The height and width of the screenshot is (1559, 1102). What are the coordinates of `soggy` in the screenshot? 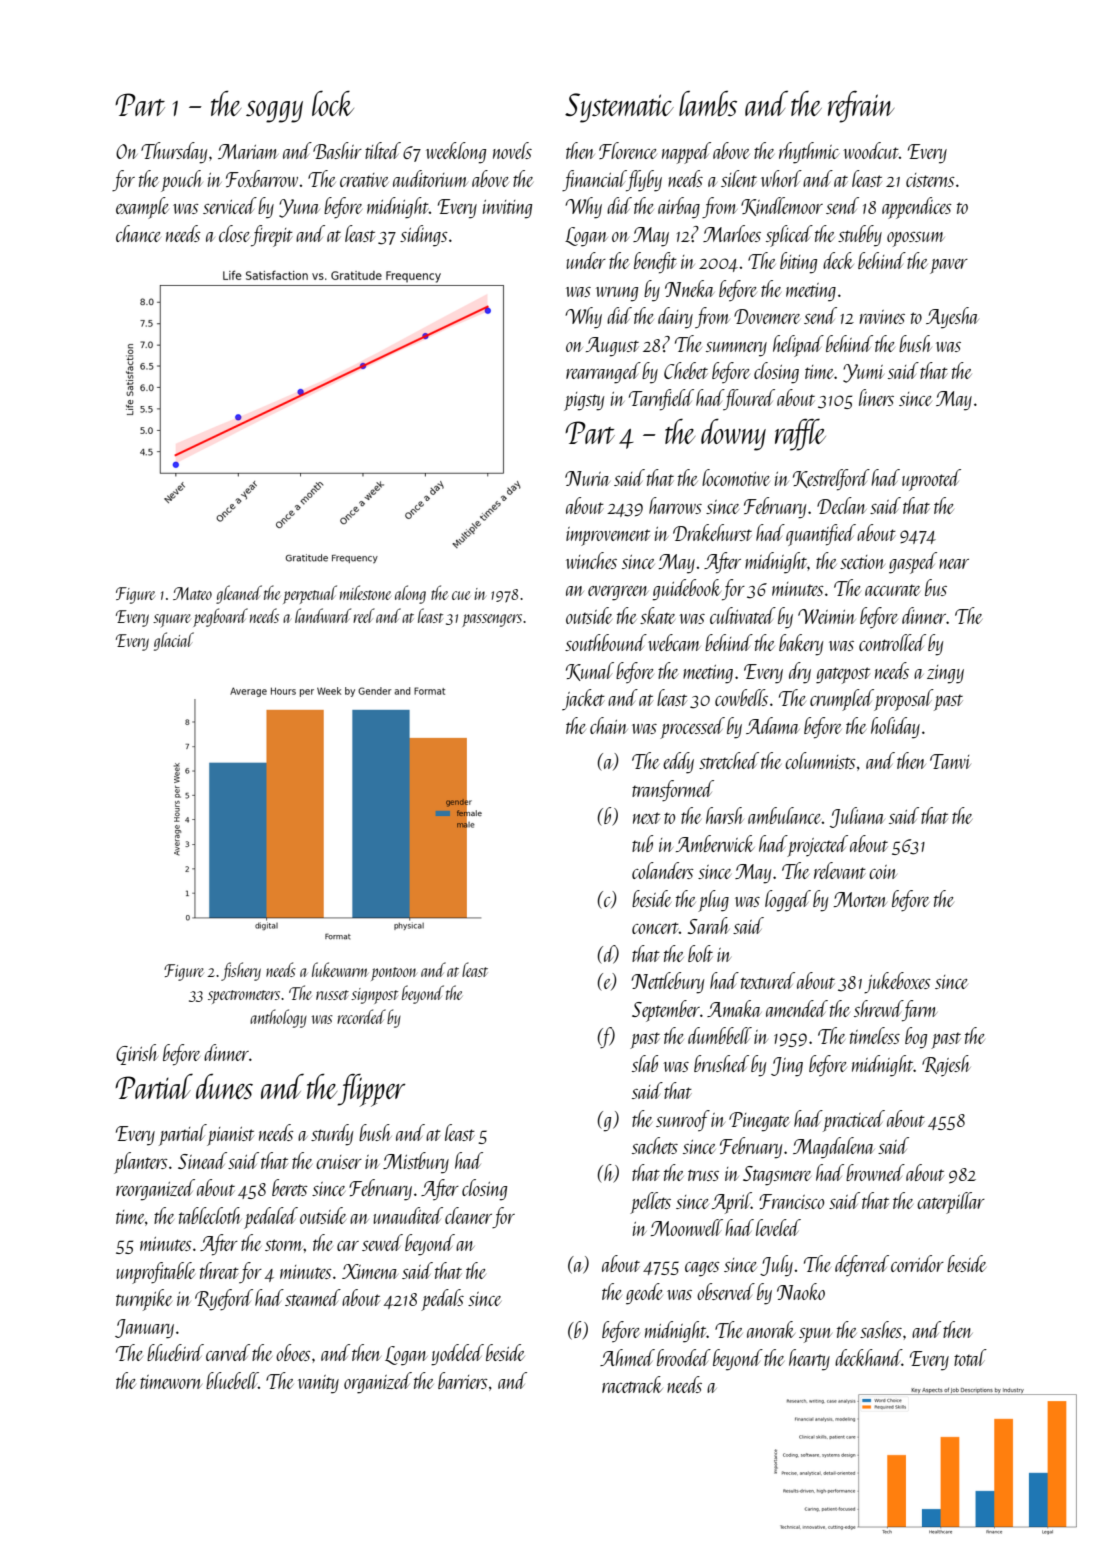 It's located at (274, 112).
